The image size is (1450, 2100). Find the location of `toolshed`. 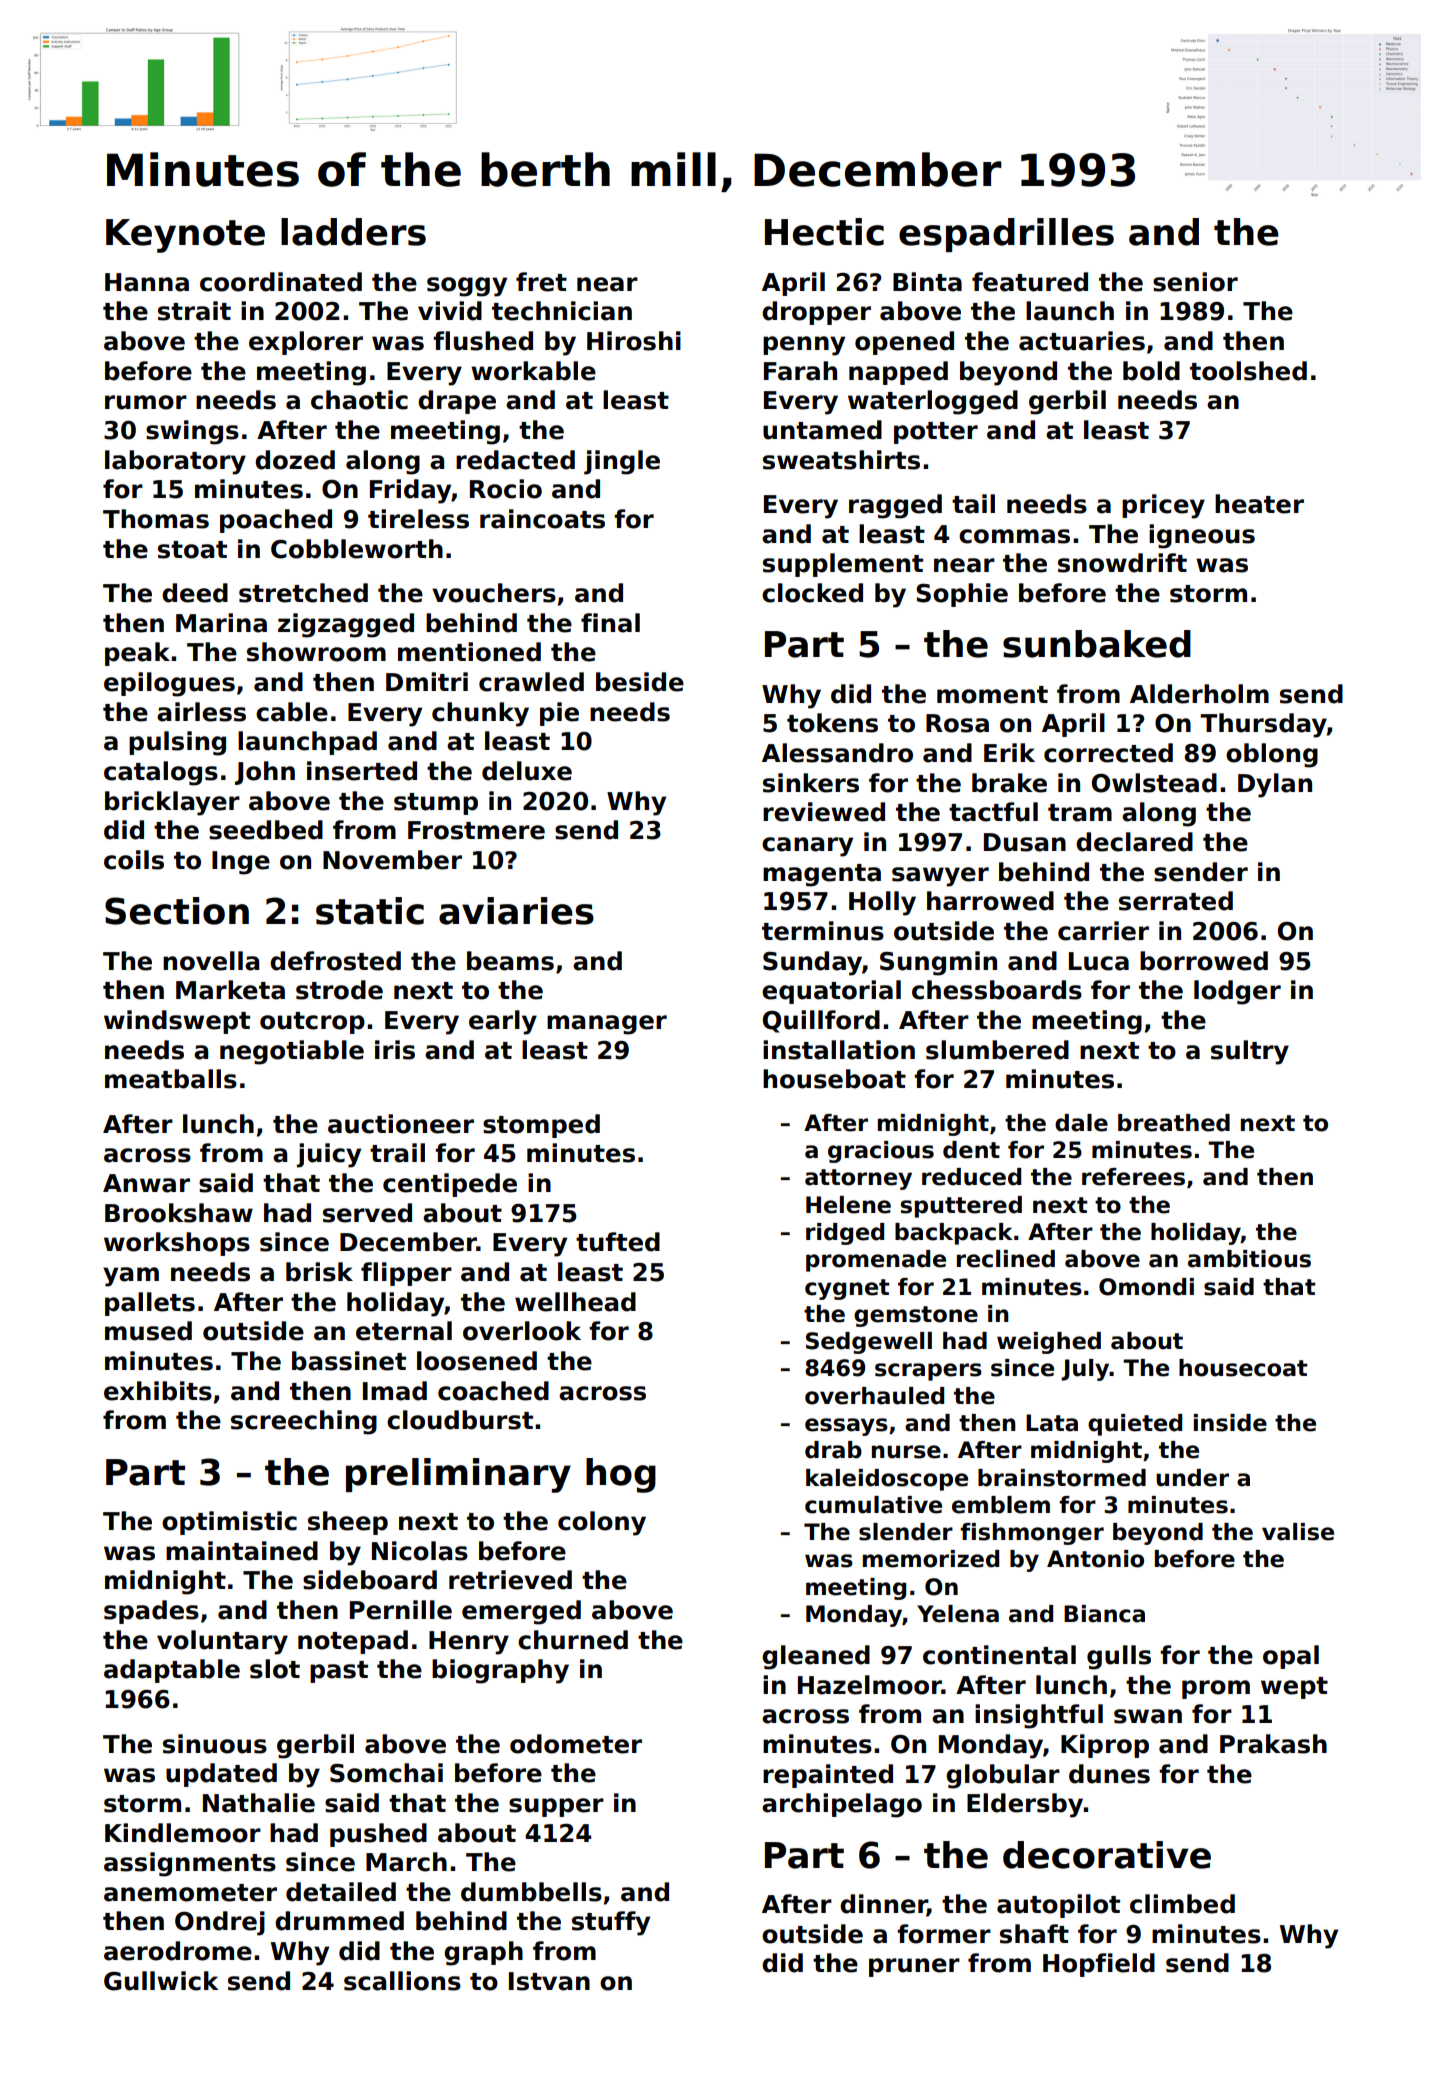

toolshed is located at coordinates (1248, 371).
